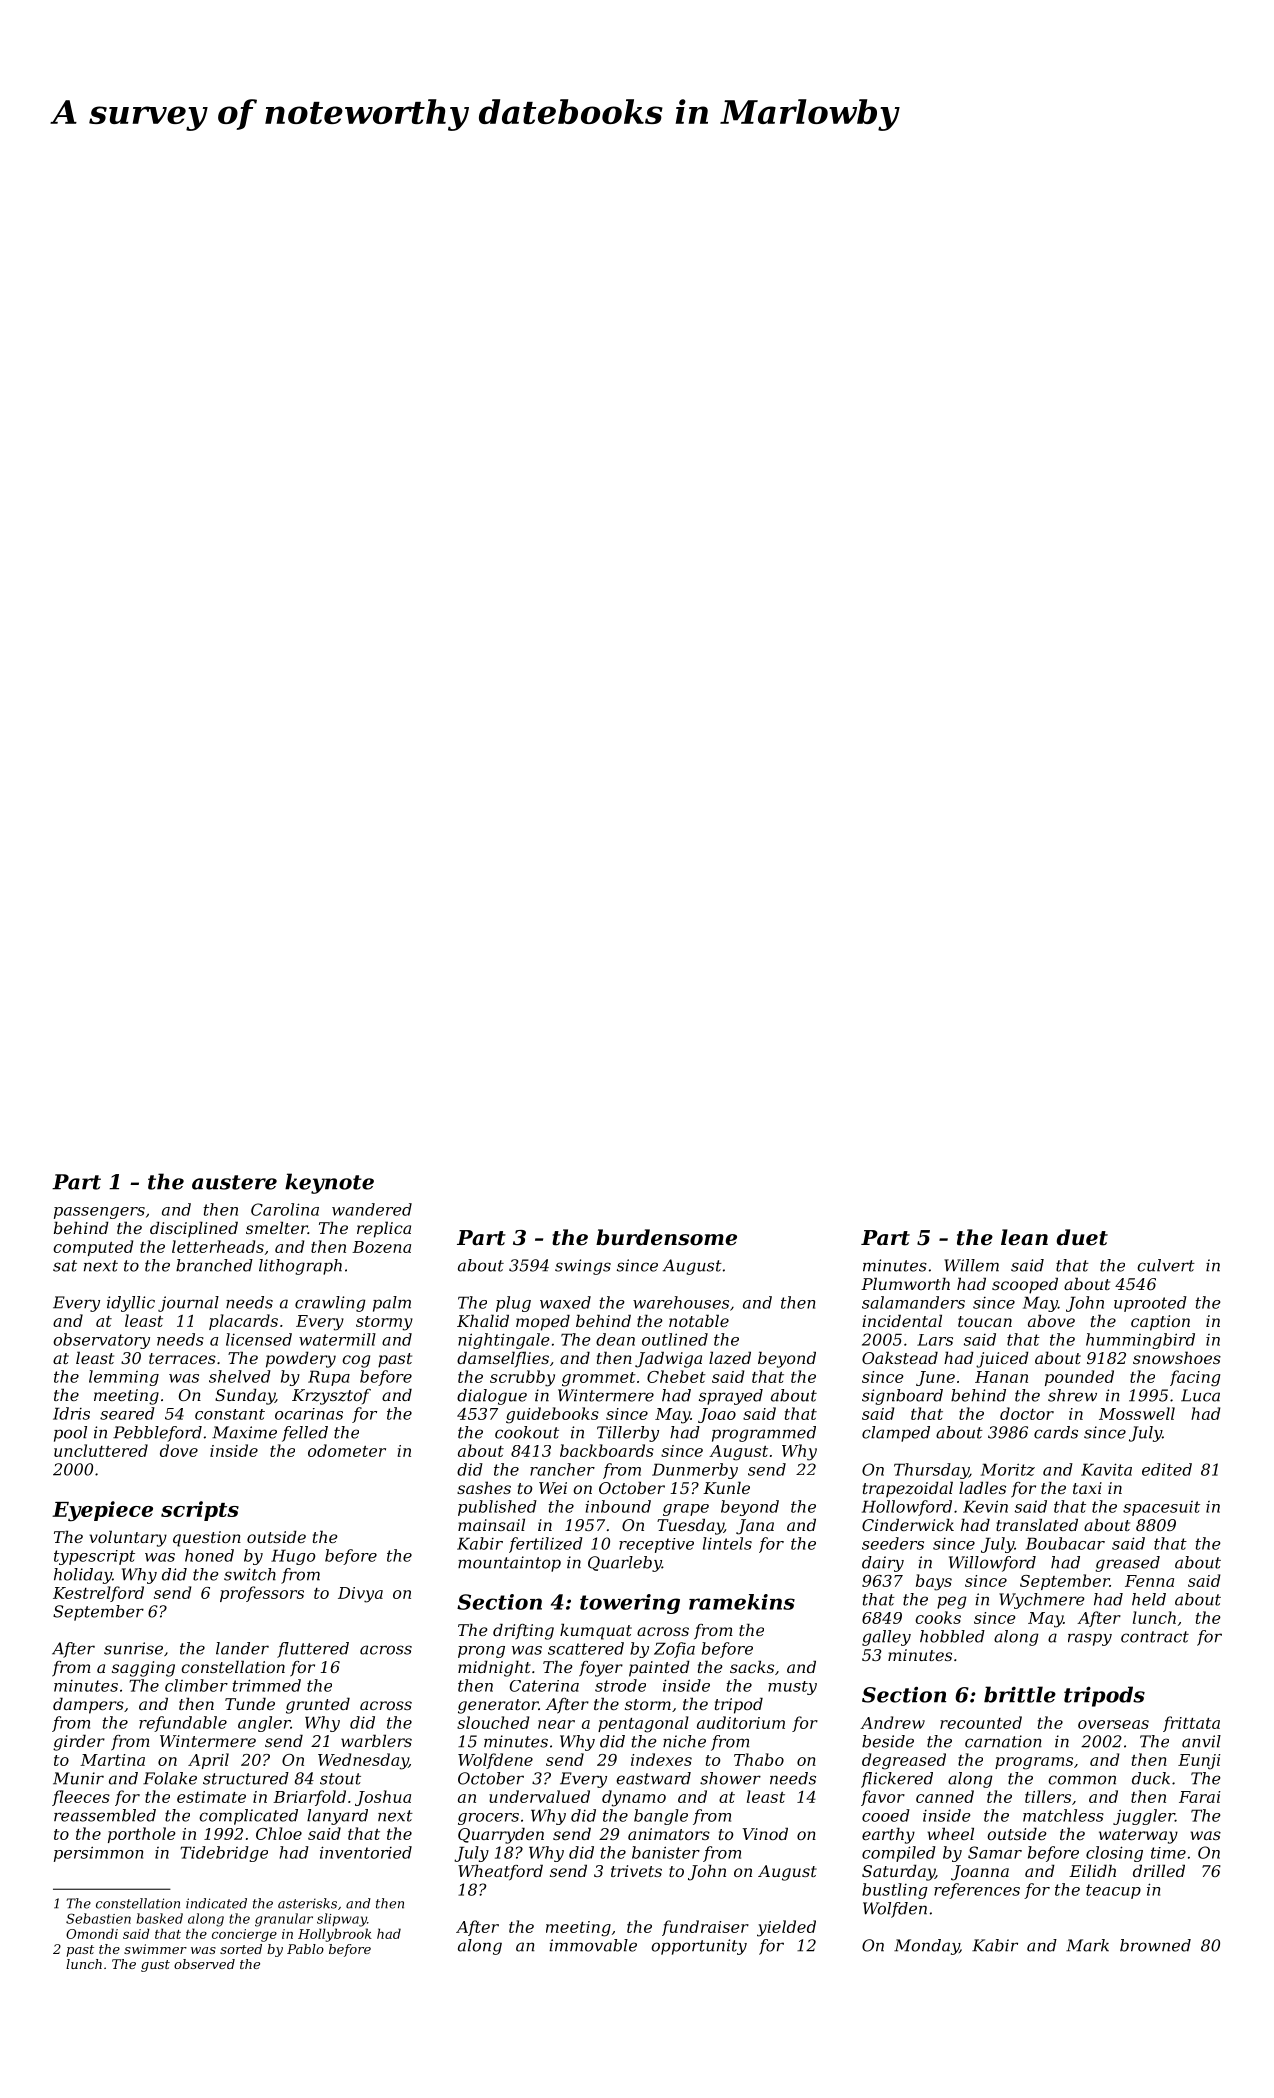 The height and width of the screenshot is (2098, 1274). What do you see at coordinates (690, 1526) in the screenshot?
I see `Tuesday` at bounding box center [690, 1526].
